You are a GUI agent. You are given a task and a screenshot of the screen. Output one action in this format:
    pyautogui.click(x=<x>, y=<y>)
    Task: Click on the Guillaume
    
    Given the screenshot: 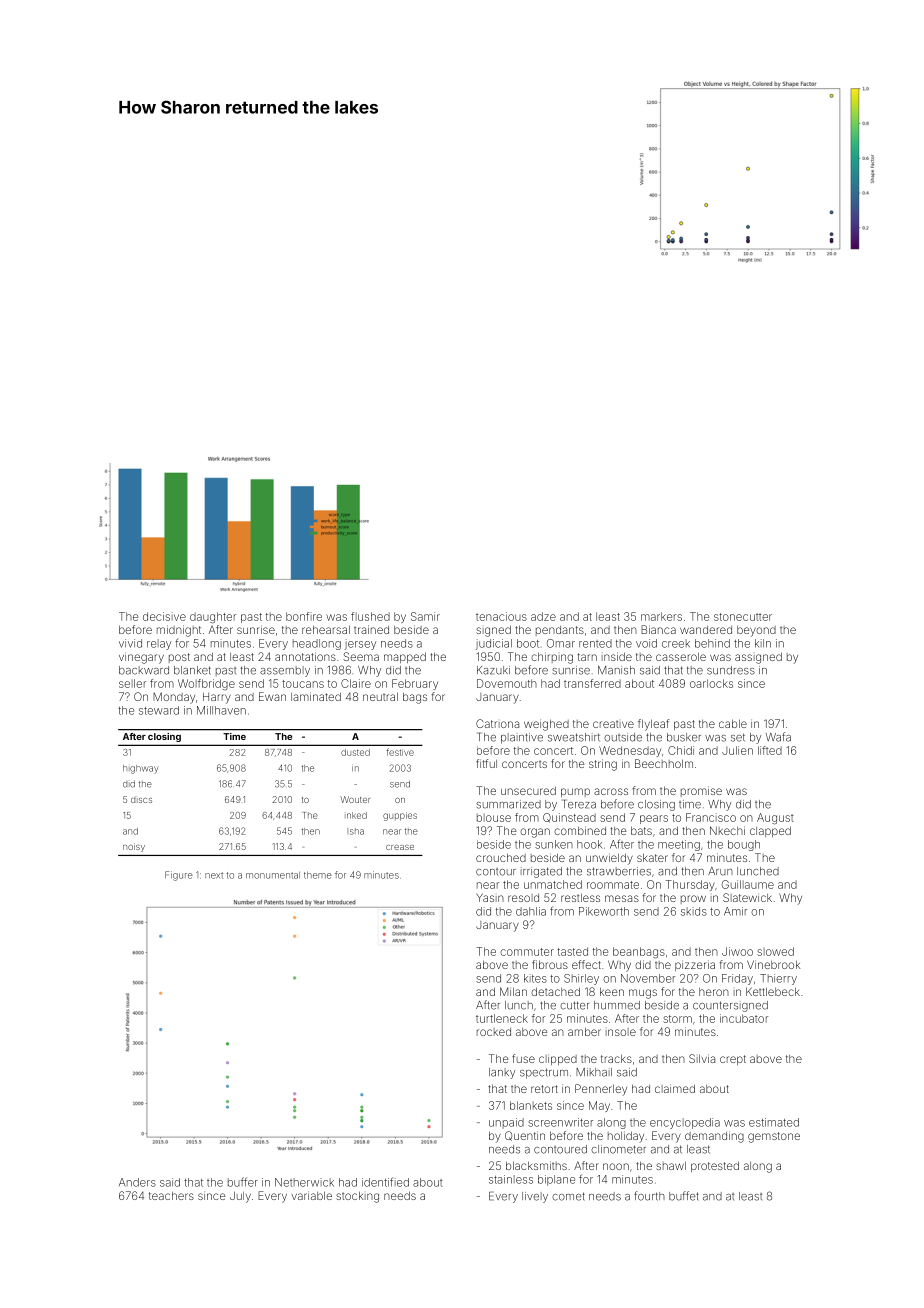 What is the action you would take?
    pyautogui.click(x=748, y=884)
